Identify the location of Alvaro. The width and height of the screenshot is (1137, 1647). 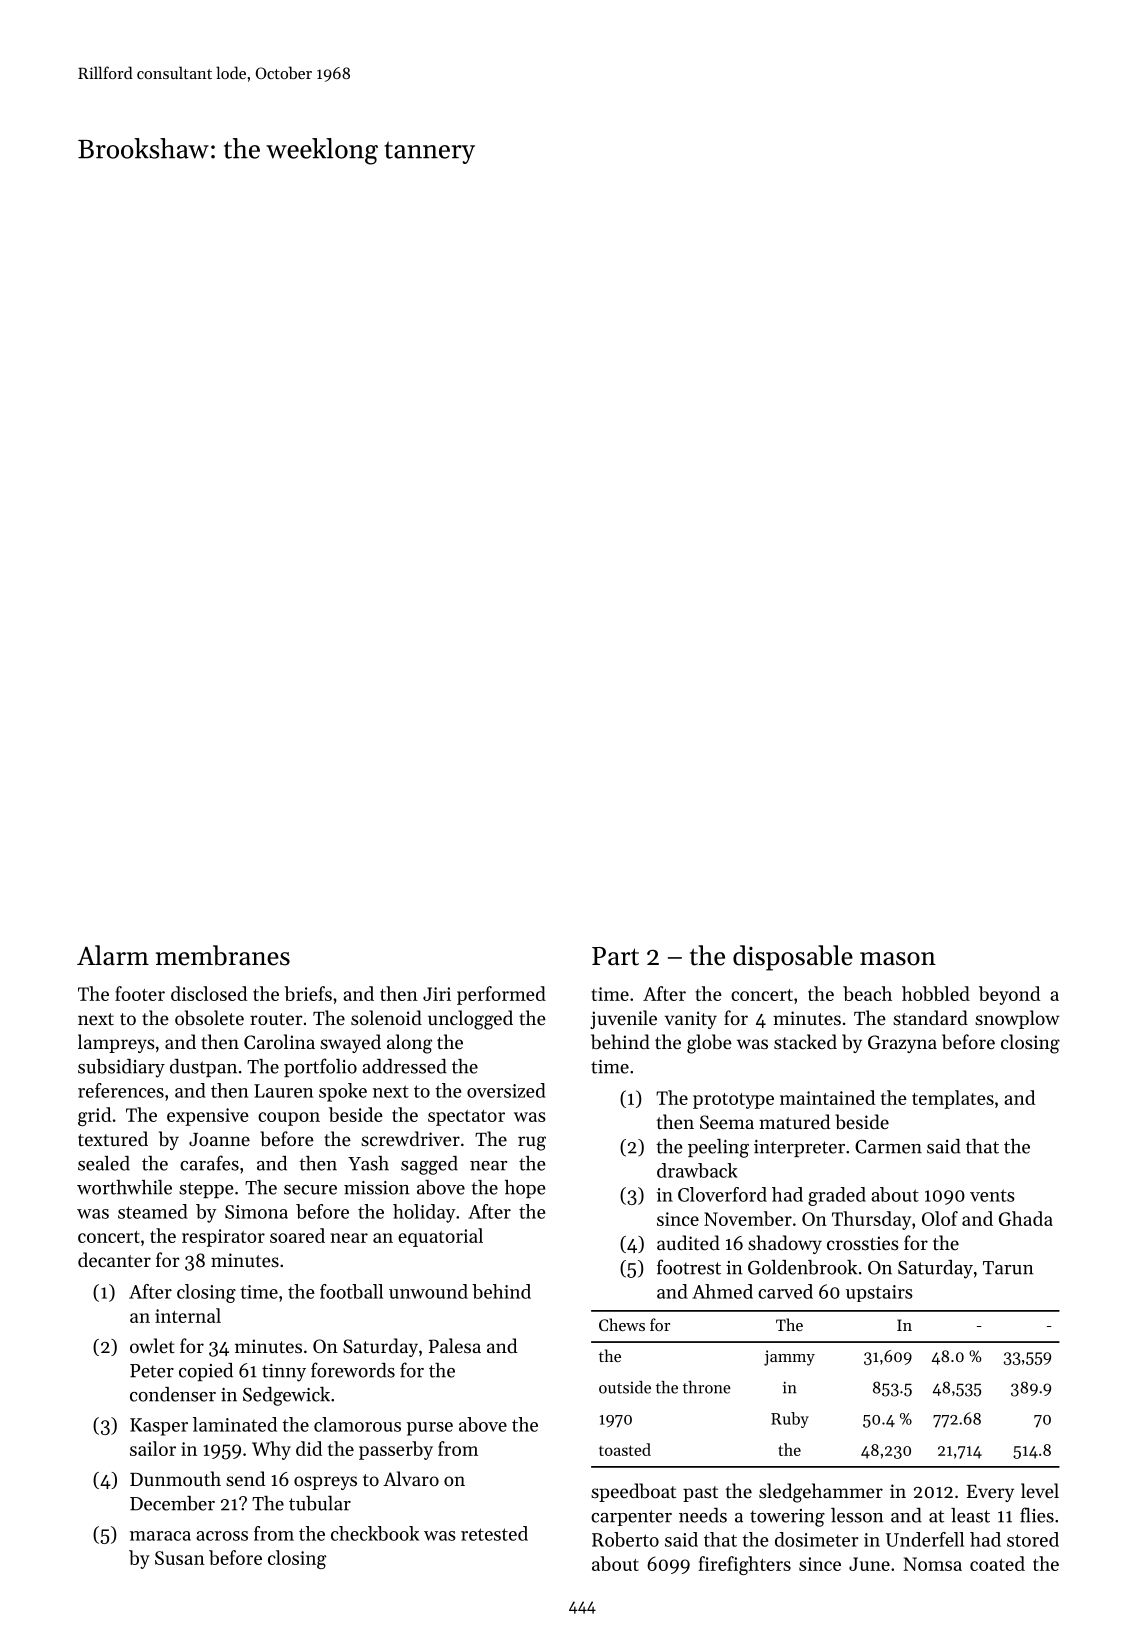
(411, 1478).
